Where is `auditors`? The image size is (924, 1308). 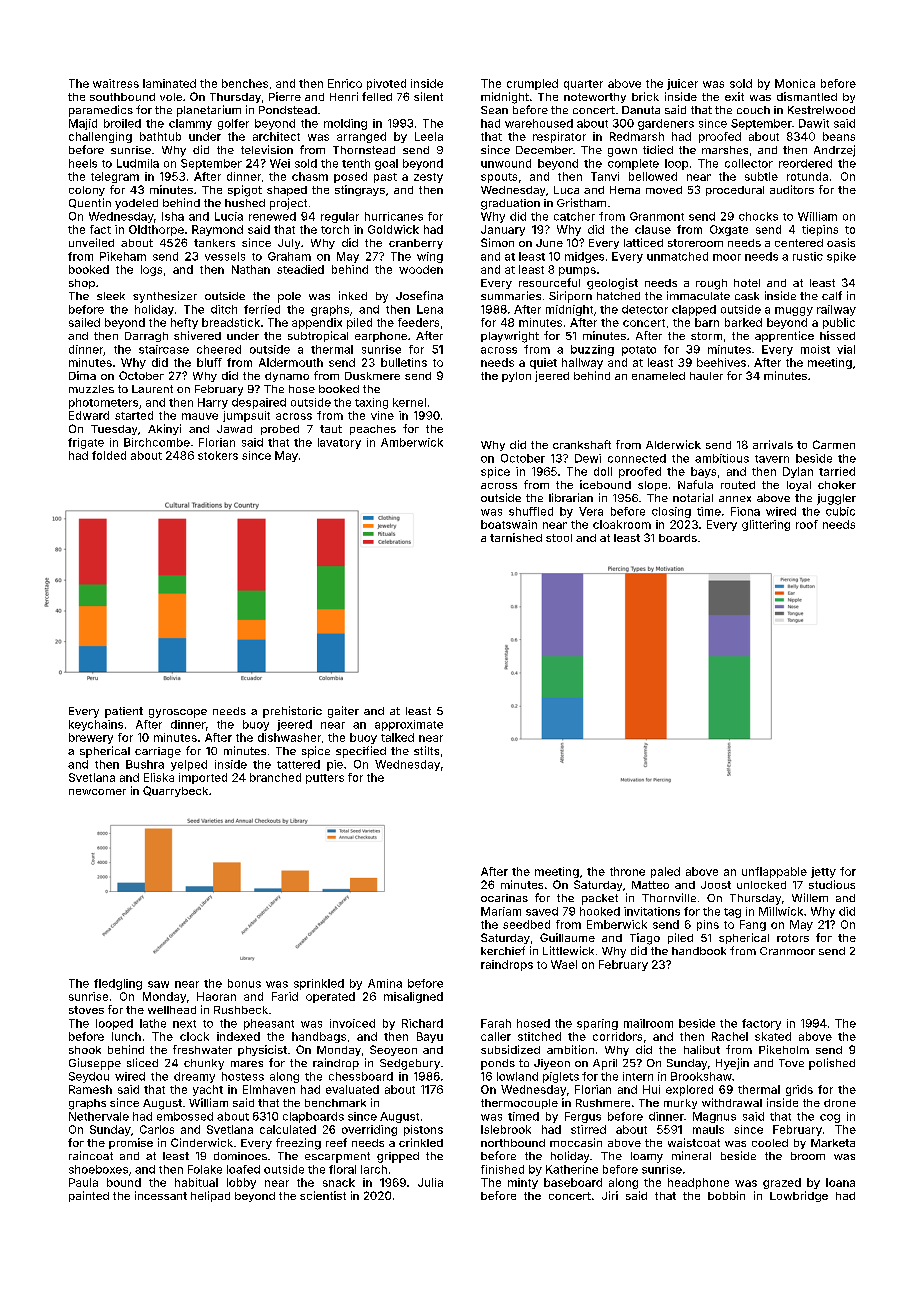 auditors is located at coordinates (792, 189).
